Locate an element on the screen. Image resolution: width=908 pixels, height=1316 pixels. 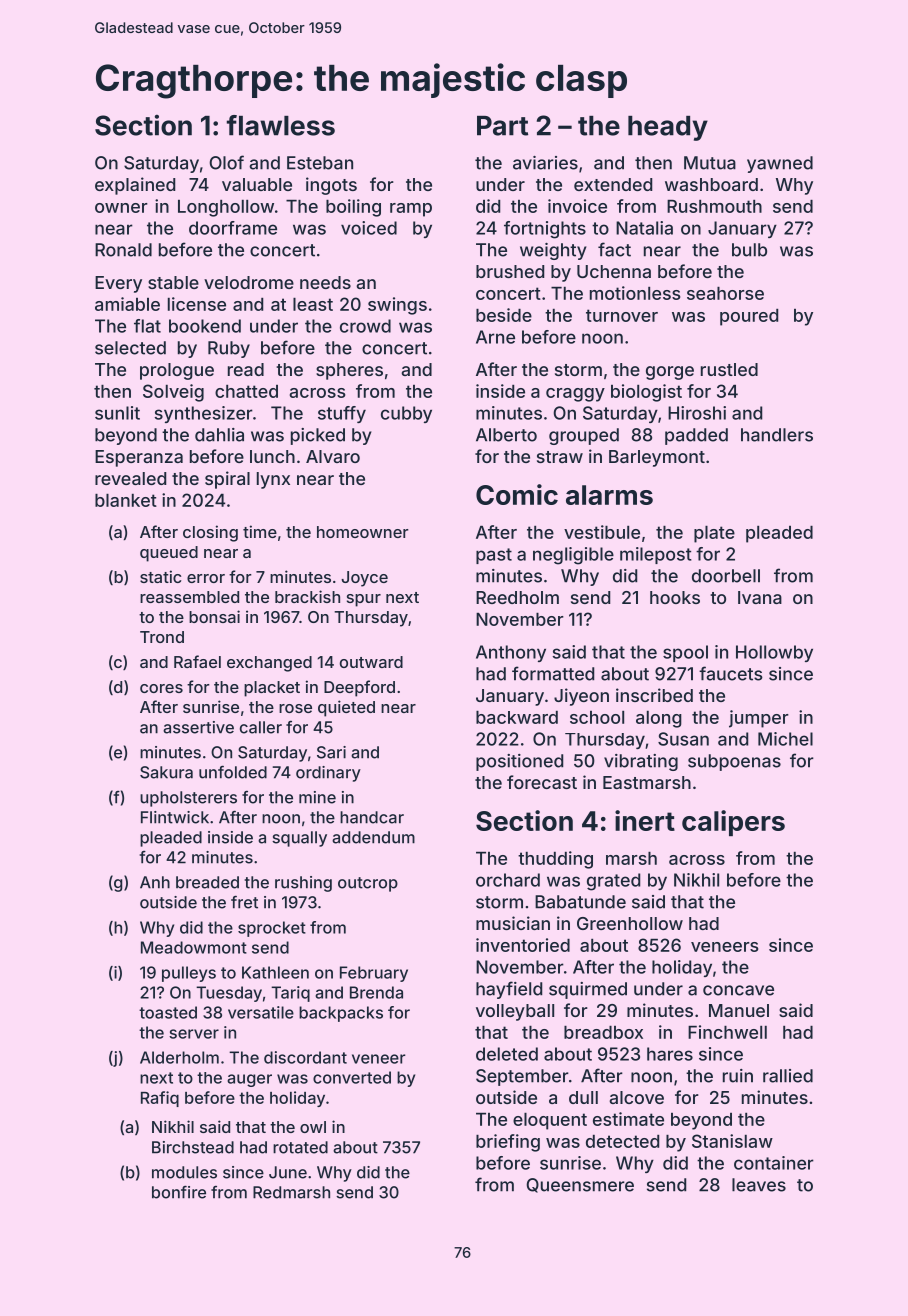
Michel is located at coordinates (785, 739).
